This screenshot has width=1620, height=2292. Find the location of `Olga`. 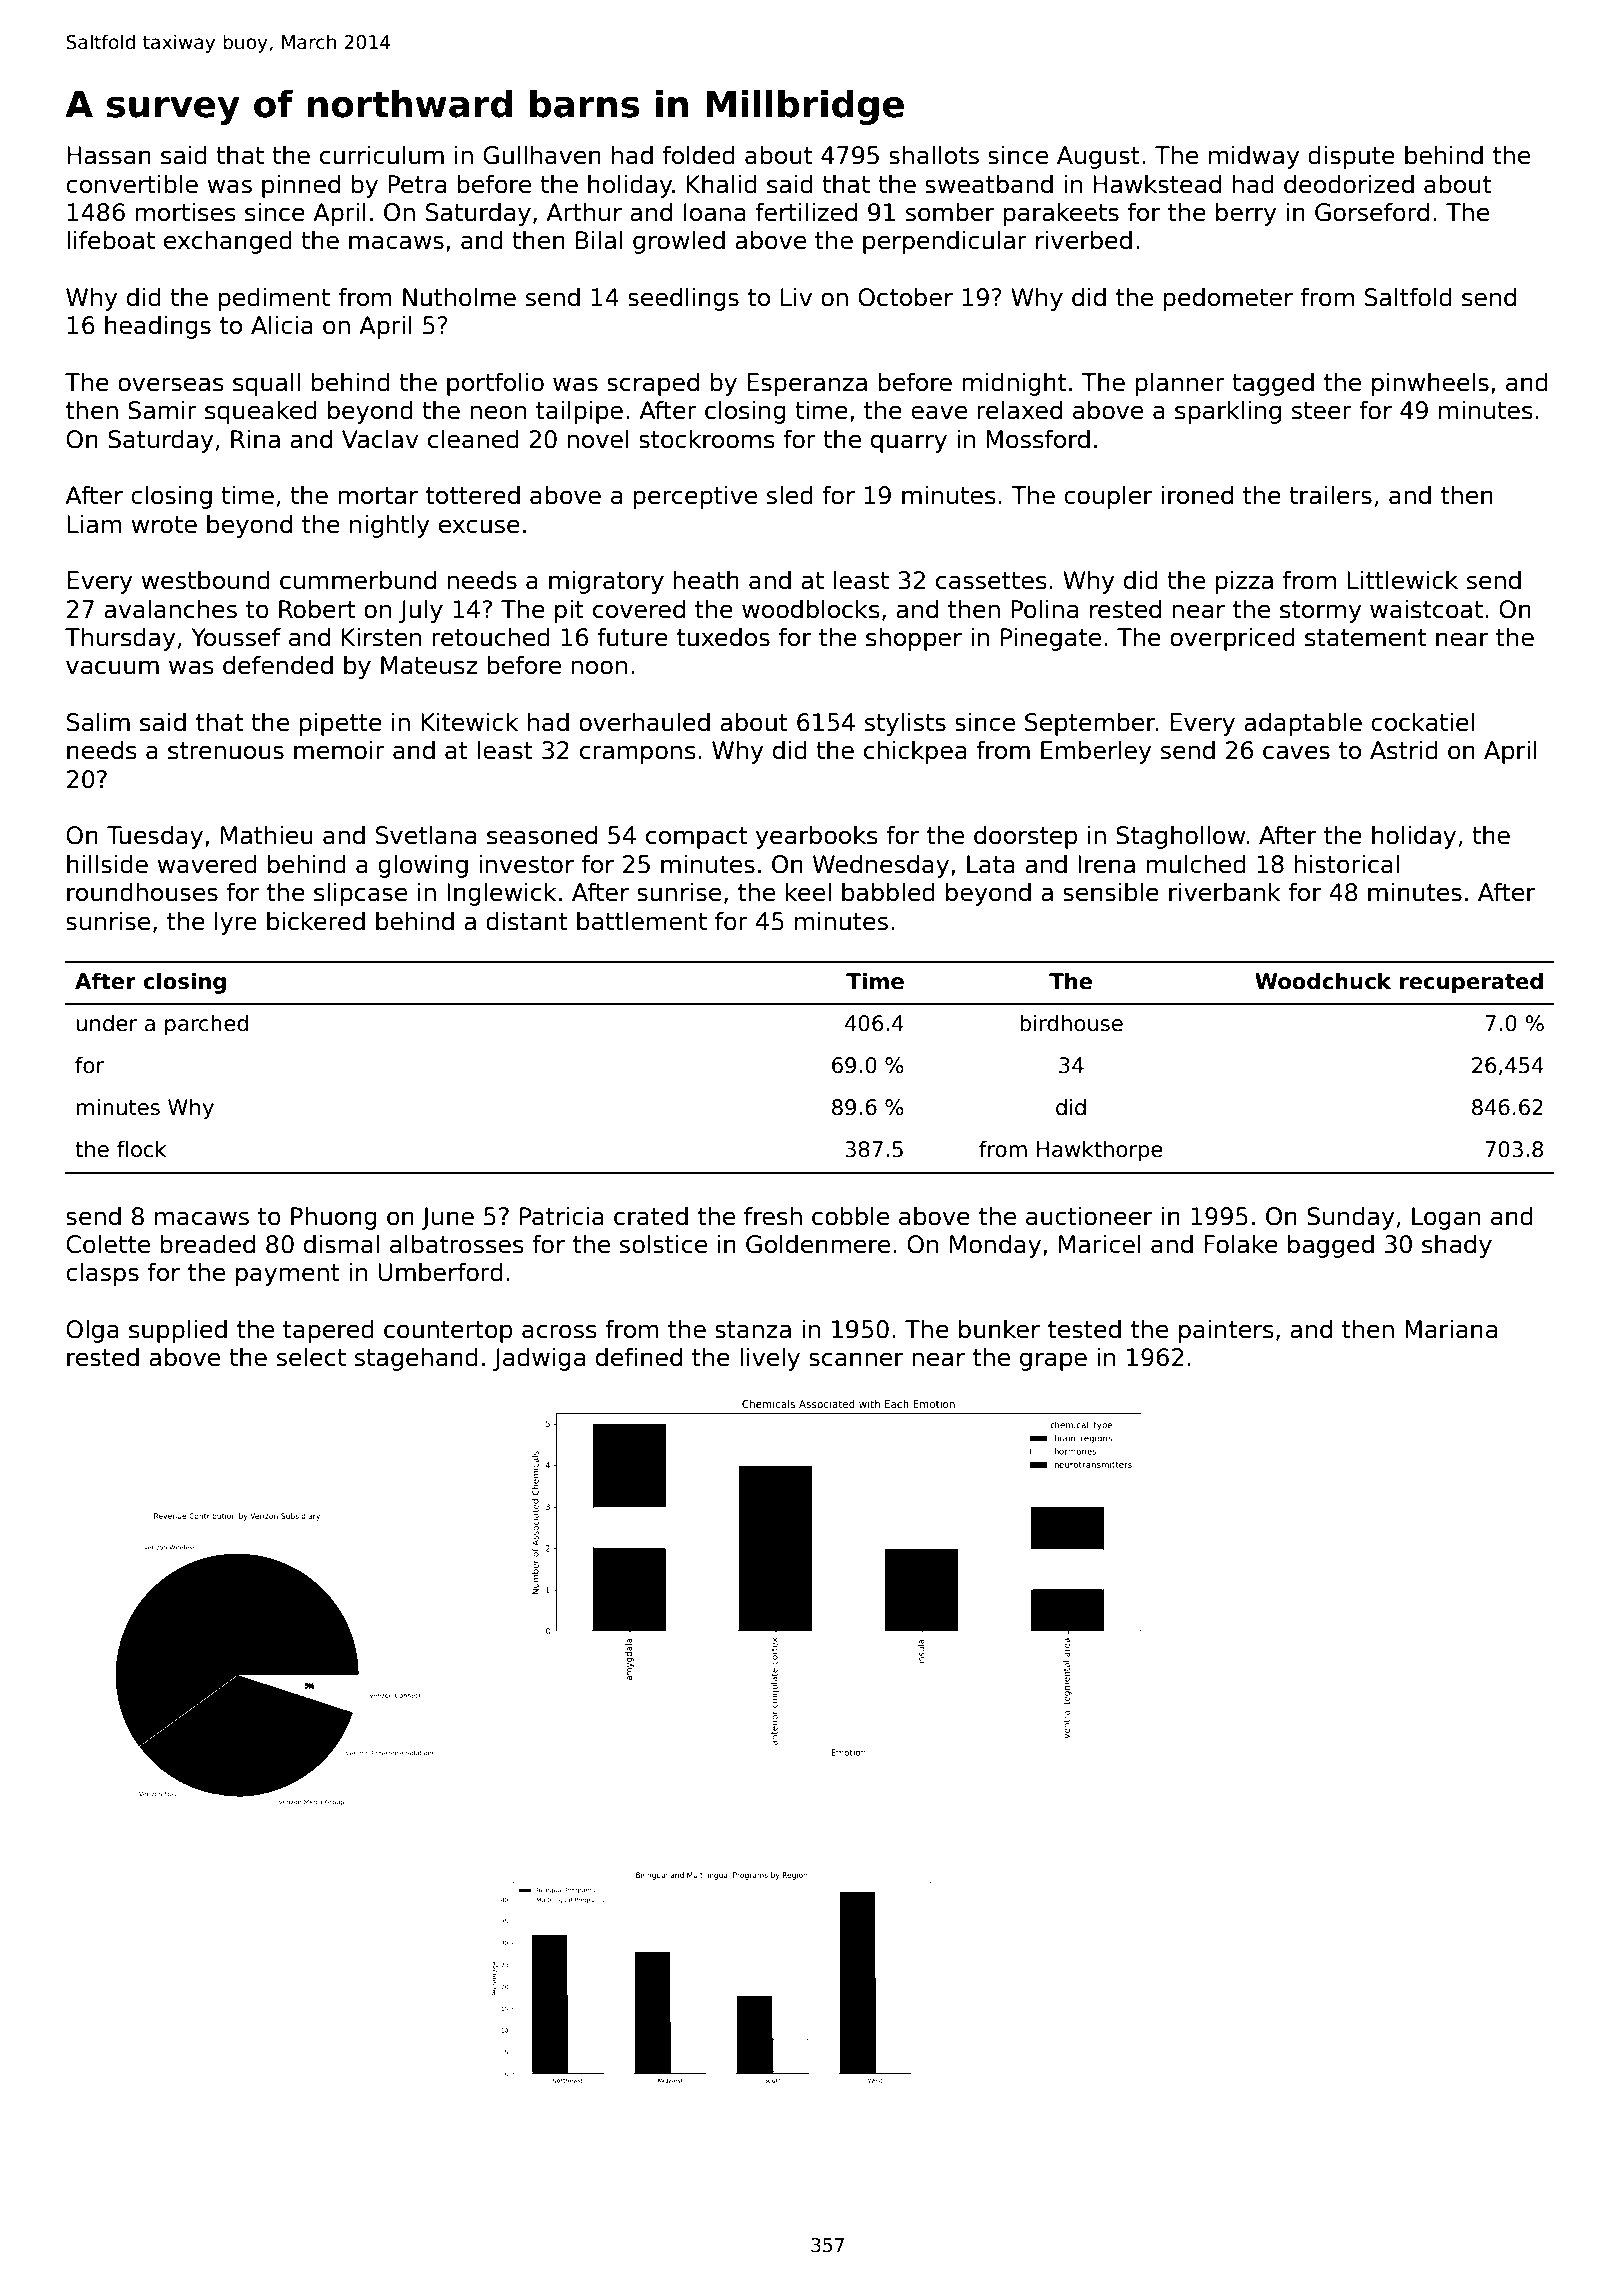

Olga is located at coordinates (92, 1331).
